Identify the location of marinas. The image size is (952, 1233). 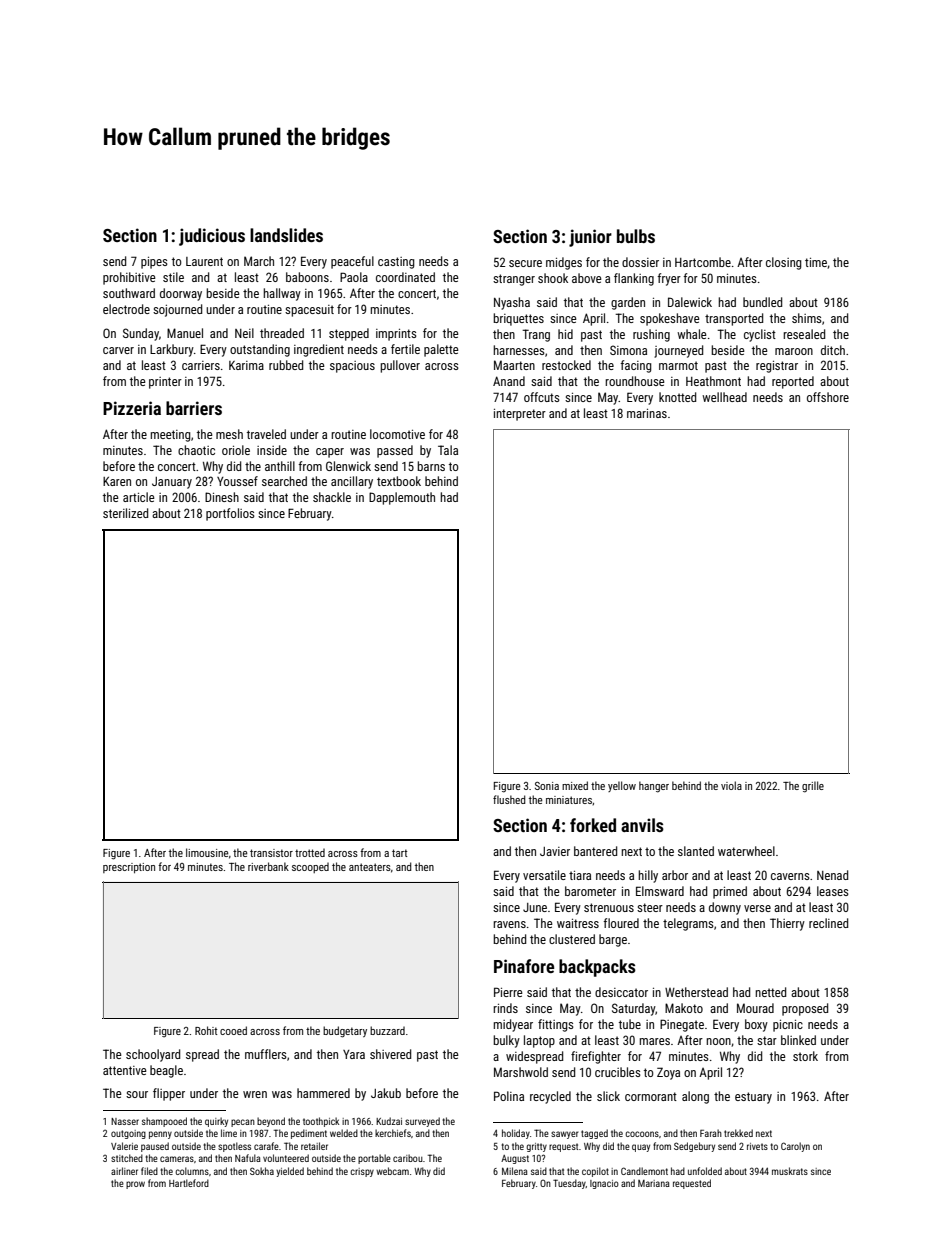
(647, 413).
